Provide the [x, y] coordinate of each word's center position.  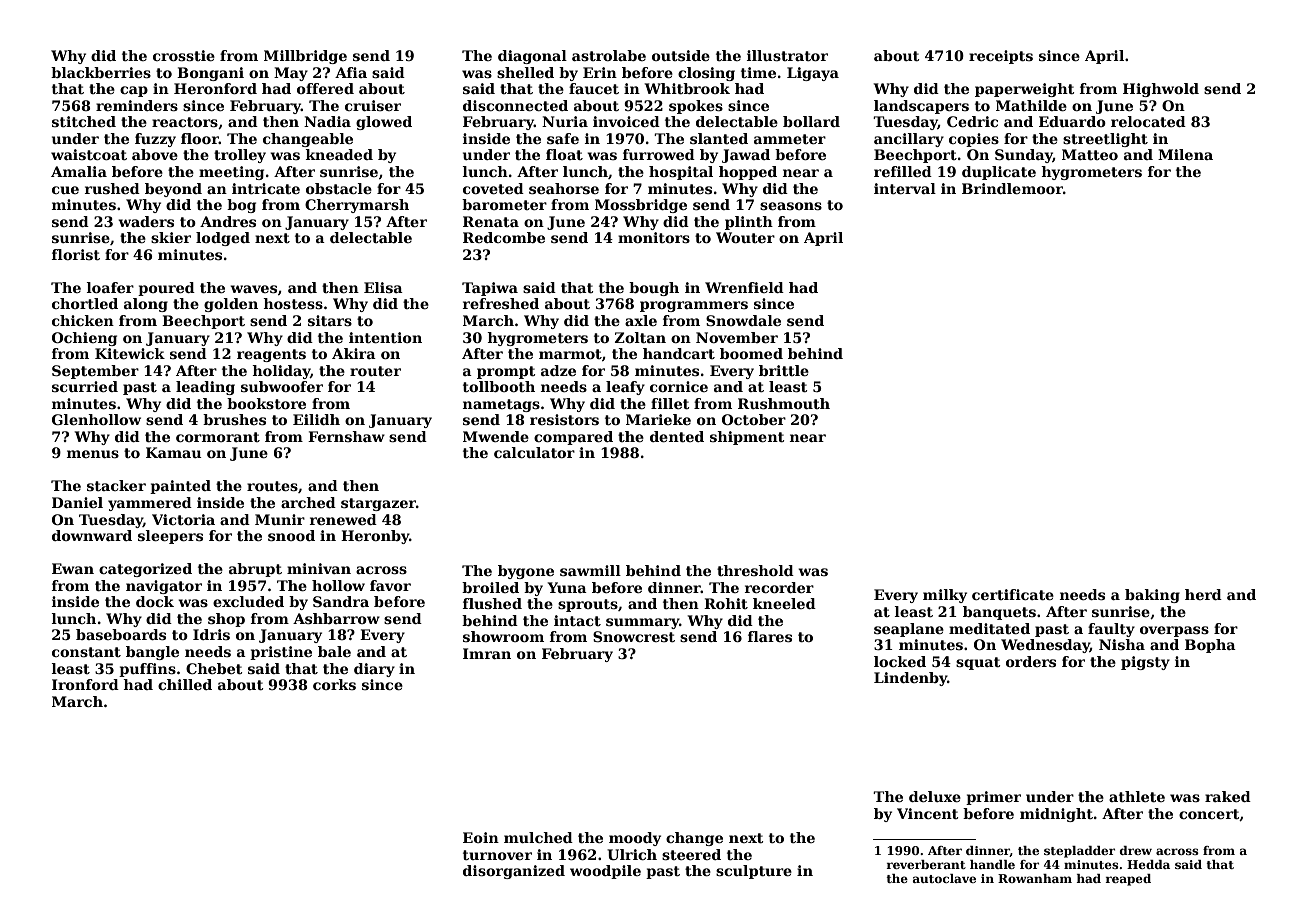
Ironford [85, 684]
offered [325, 88]
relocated [1148, 121]
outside [681, 55]
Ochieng [84, 339]
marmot [570, 354]
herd [1203, 594]
